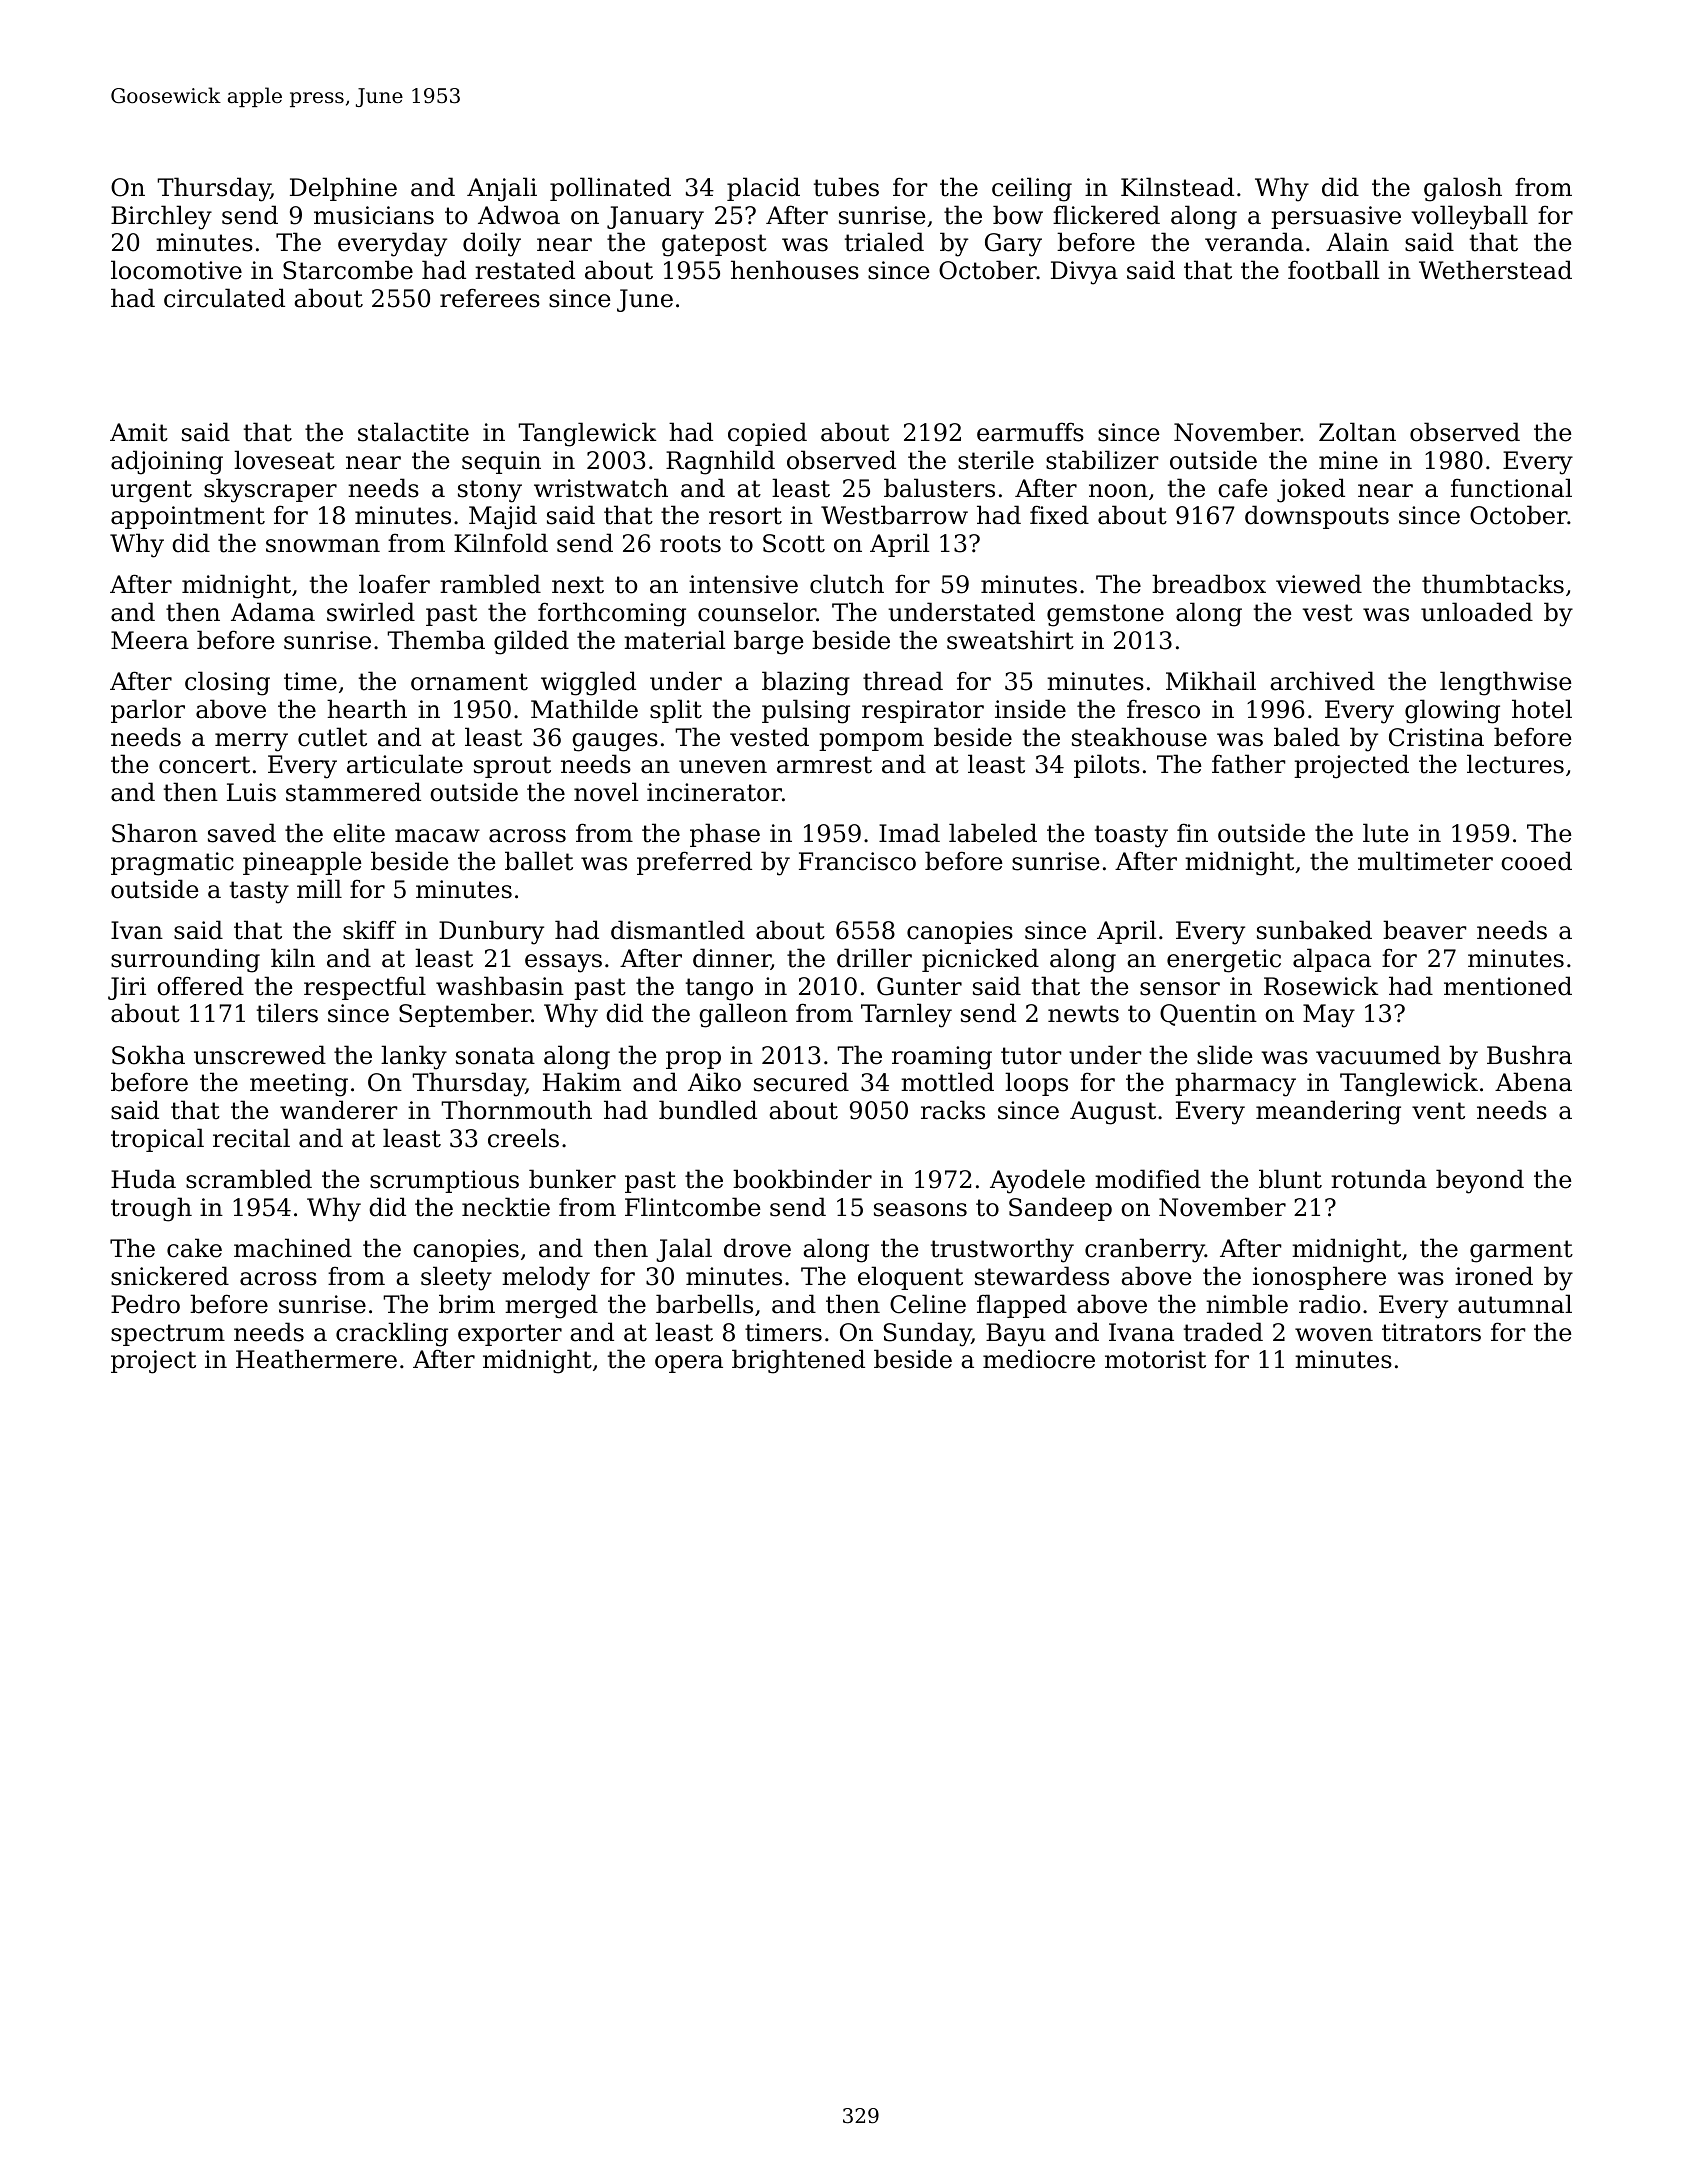 The width and height of the screenshot is (1683, 2178). What do you see at coordinates (1386, 833) in the screenshot?
I see `lute` at bounding box center [1386, 833].
